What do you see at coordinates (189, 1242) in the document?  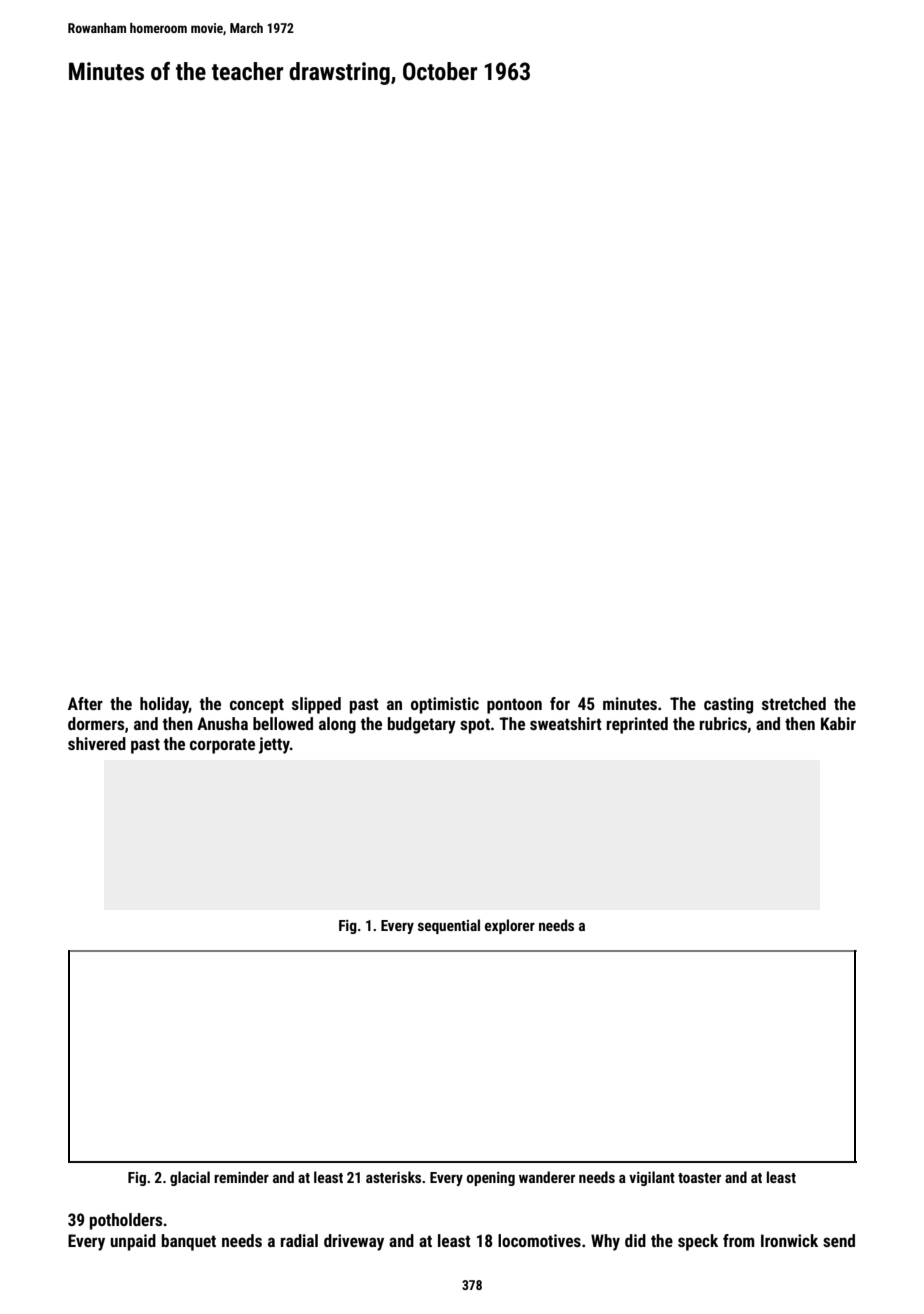 I see `banquet` at bounding box center [189, 1242].
